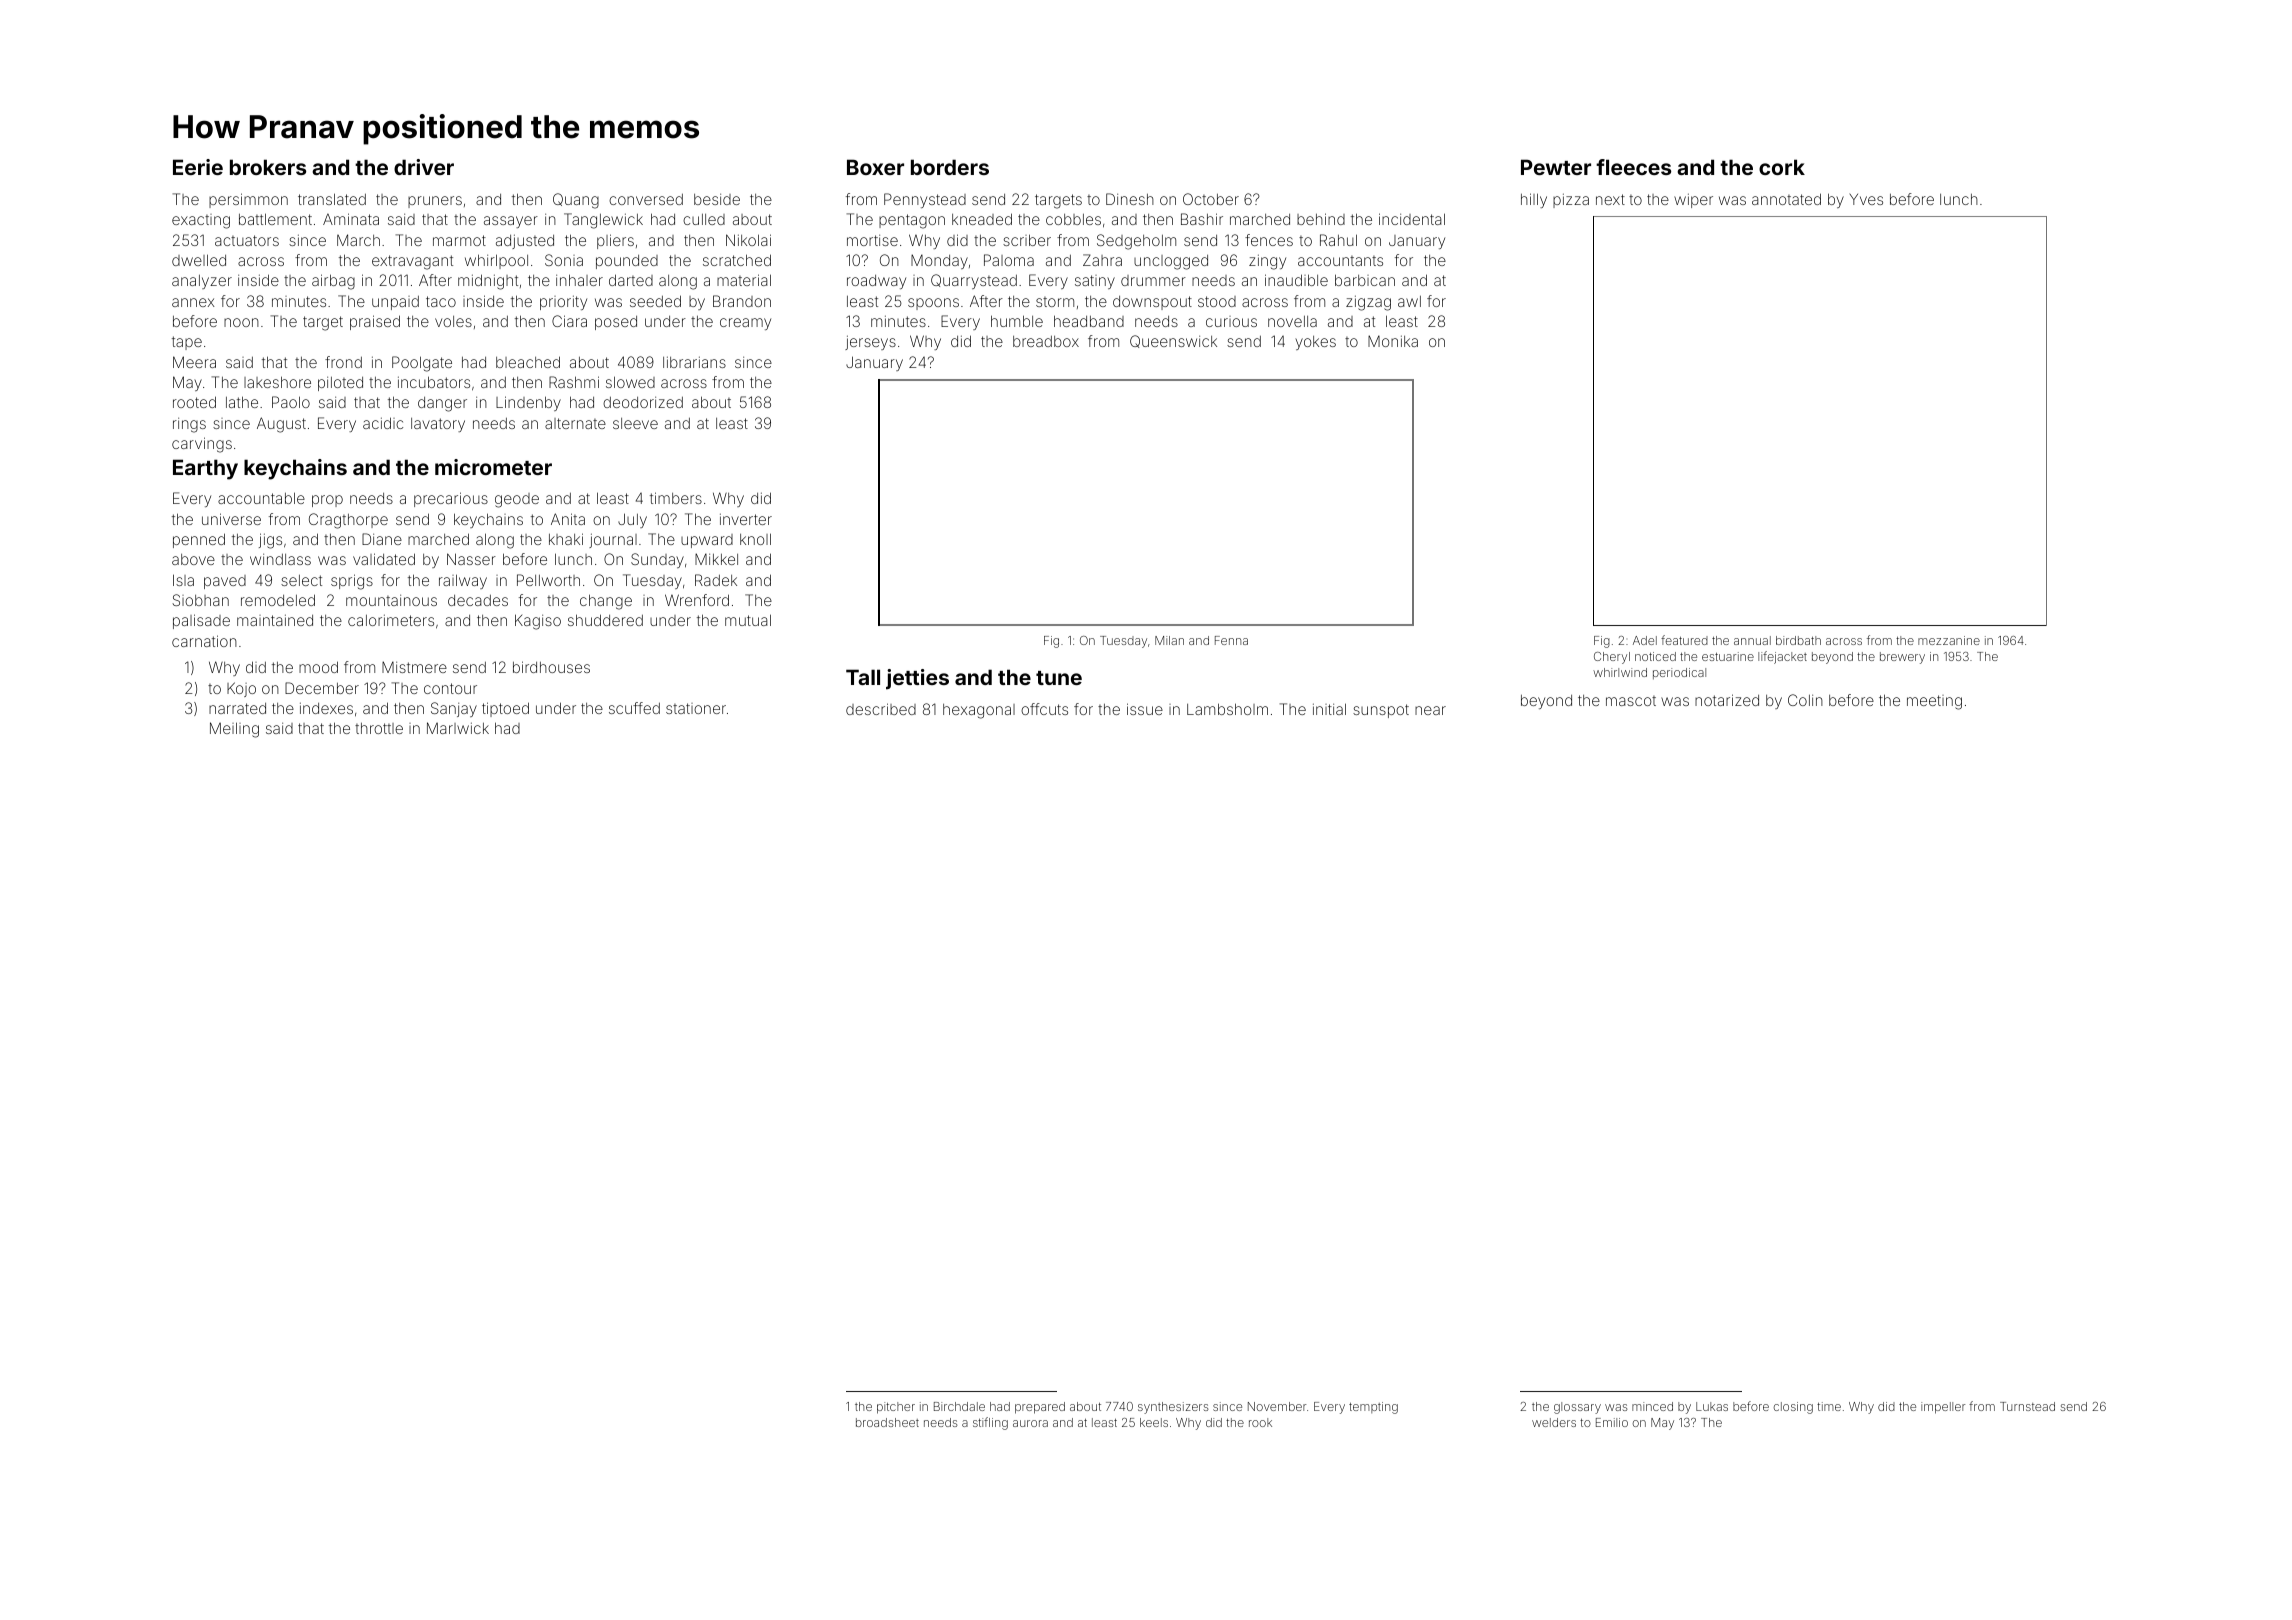 This page has width=2292, height=1620. Describe the element at coordinates (458, 728) in the page. I see `Marlwick` at that location.
